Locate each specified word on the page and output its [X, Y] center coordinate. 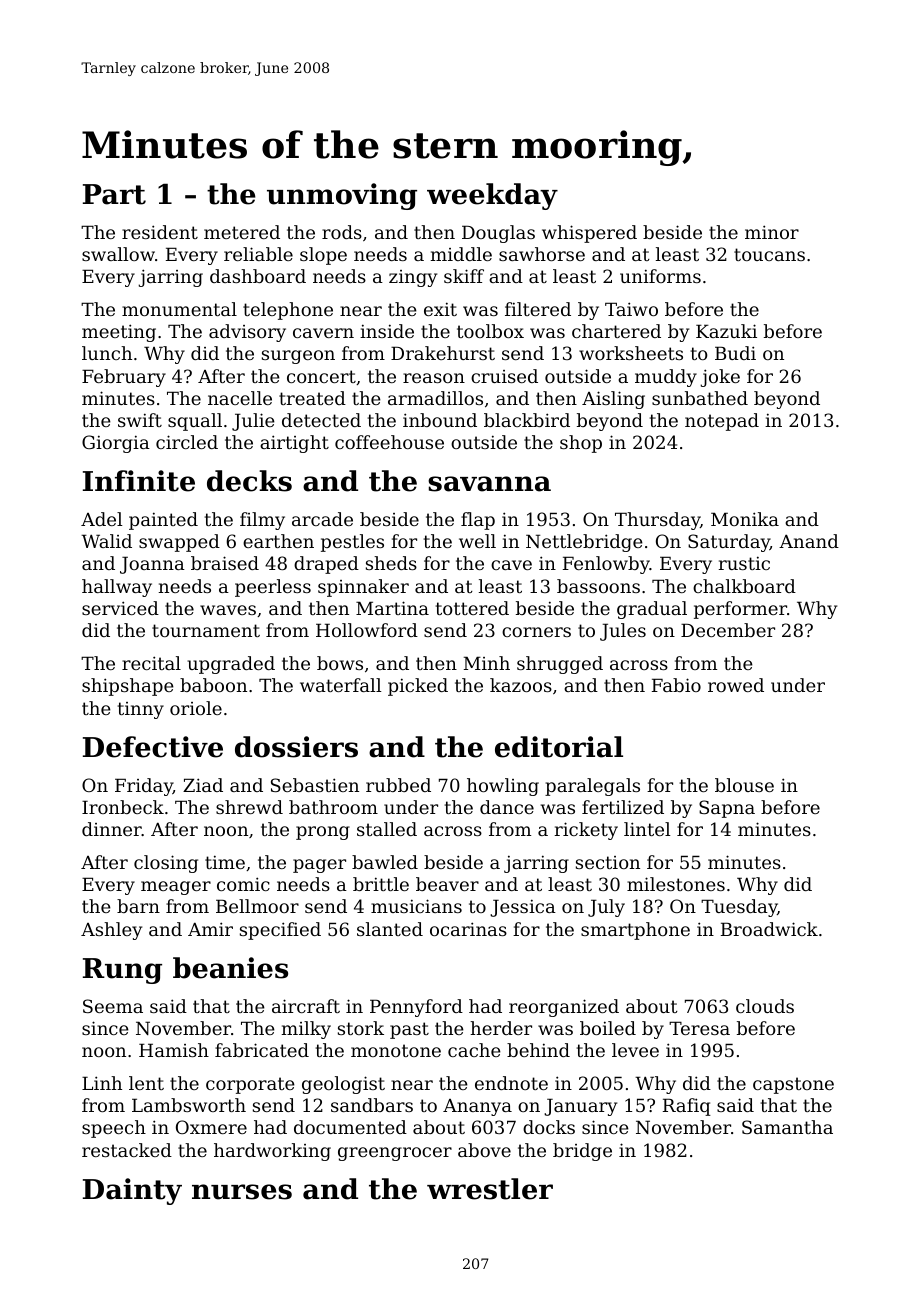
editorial [559, 747]
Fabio [676, 685]
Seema [113, 1006]
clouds [765, 1006]
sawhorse [542, 254]
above [484, 1150]
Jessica [523, 908]
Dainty [132, 1191]
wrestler [490, 1189]
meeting [119, 333]
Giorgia [116, 444]
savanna [489, 484]
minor [772, 232]
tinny [141, 710]
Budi [735, 353]
